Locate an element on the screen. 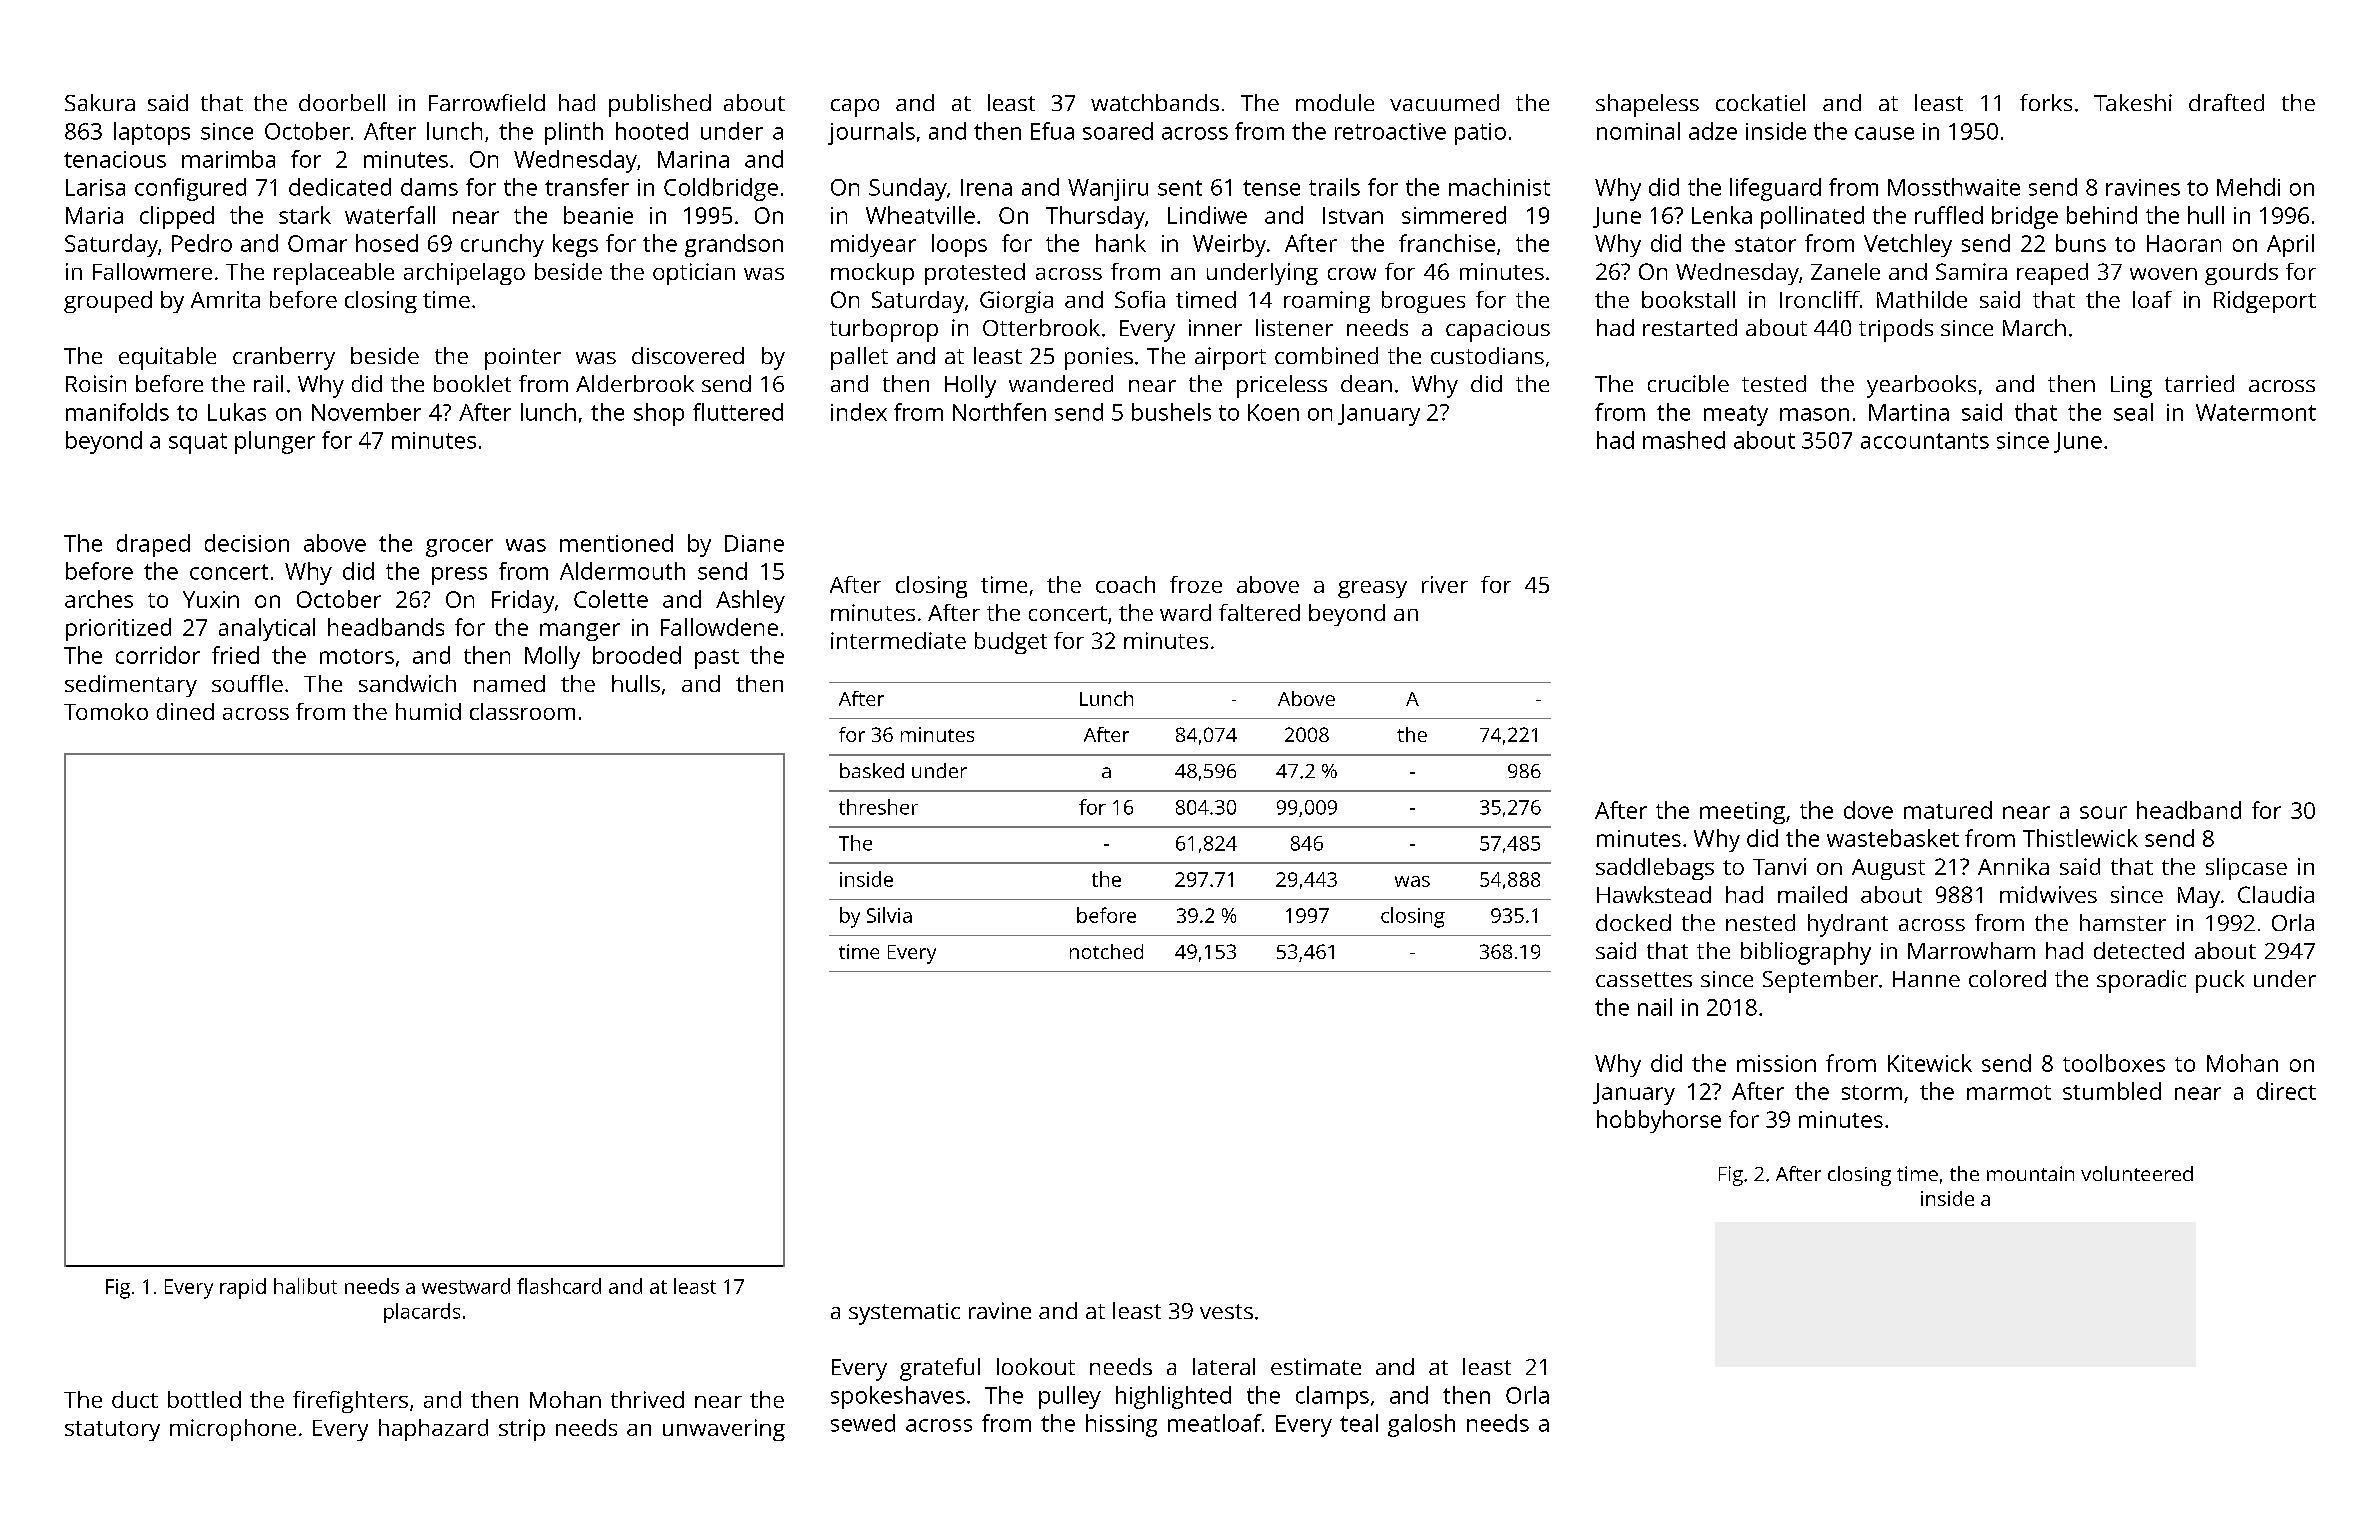 The height and width of the screenshot is (1540, 2380). volunteered is located at coordinates (2137, 1173).
